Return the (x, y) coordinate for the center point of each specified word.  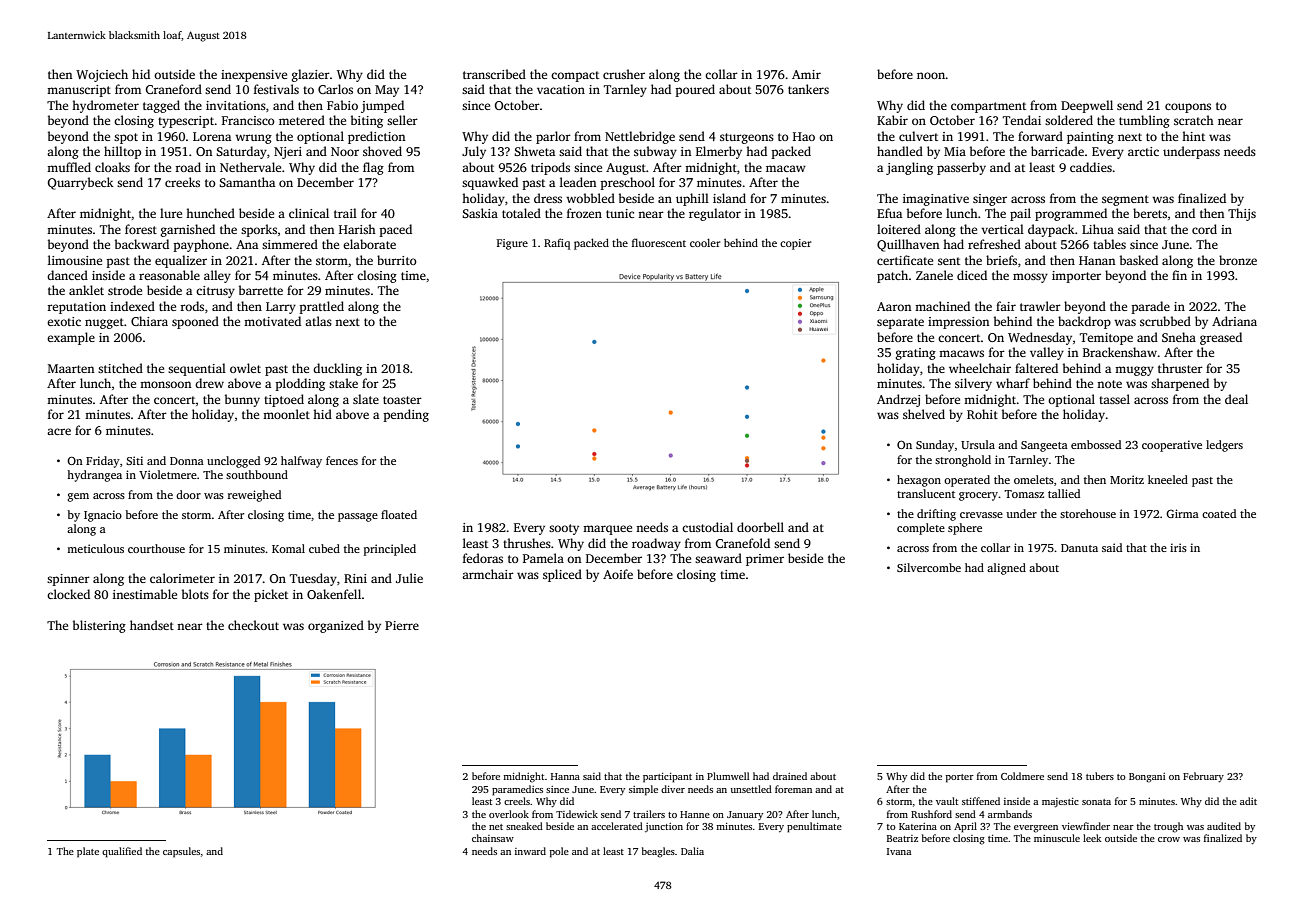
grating (916, 354)
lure (171, 213)
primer (765, 560)
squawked (490, 183)
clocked (68, 594)
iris (1178, 547)
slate (366, 399)
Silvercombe (929, 567)
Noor (345, 151)
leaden (578, 182)
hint (1193, 136)
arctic (1143, 151)
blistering (99, 626)
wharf (1013, 383)
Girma (1182, 513)
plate (88, 852)
